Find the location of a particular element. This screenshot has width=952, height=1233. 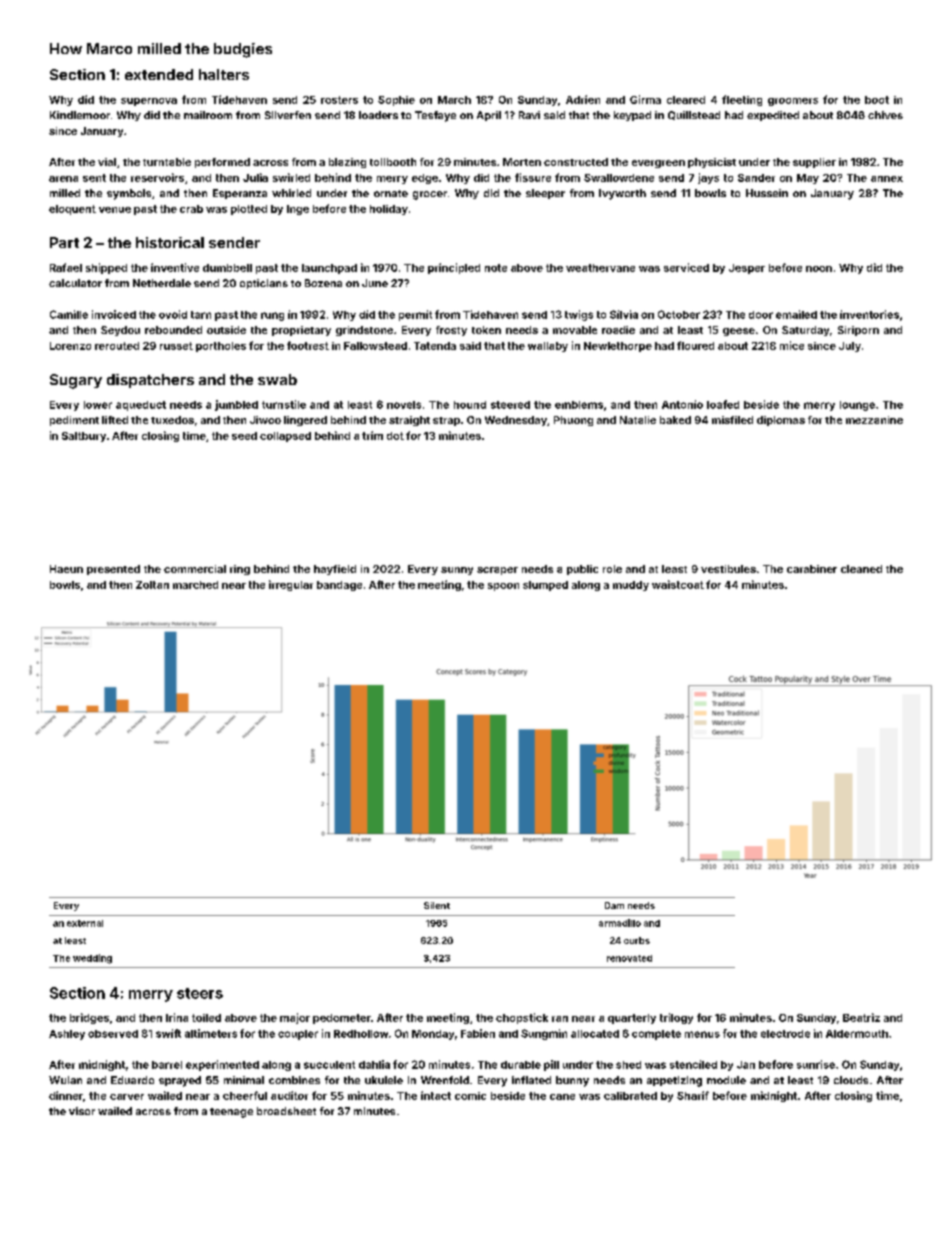

waistcoat is located at coordinates (678, 584).
